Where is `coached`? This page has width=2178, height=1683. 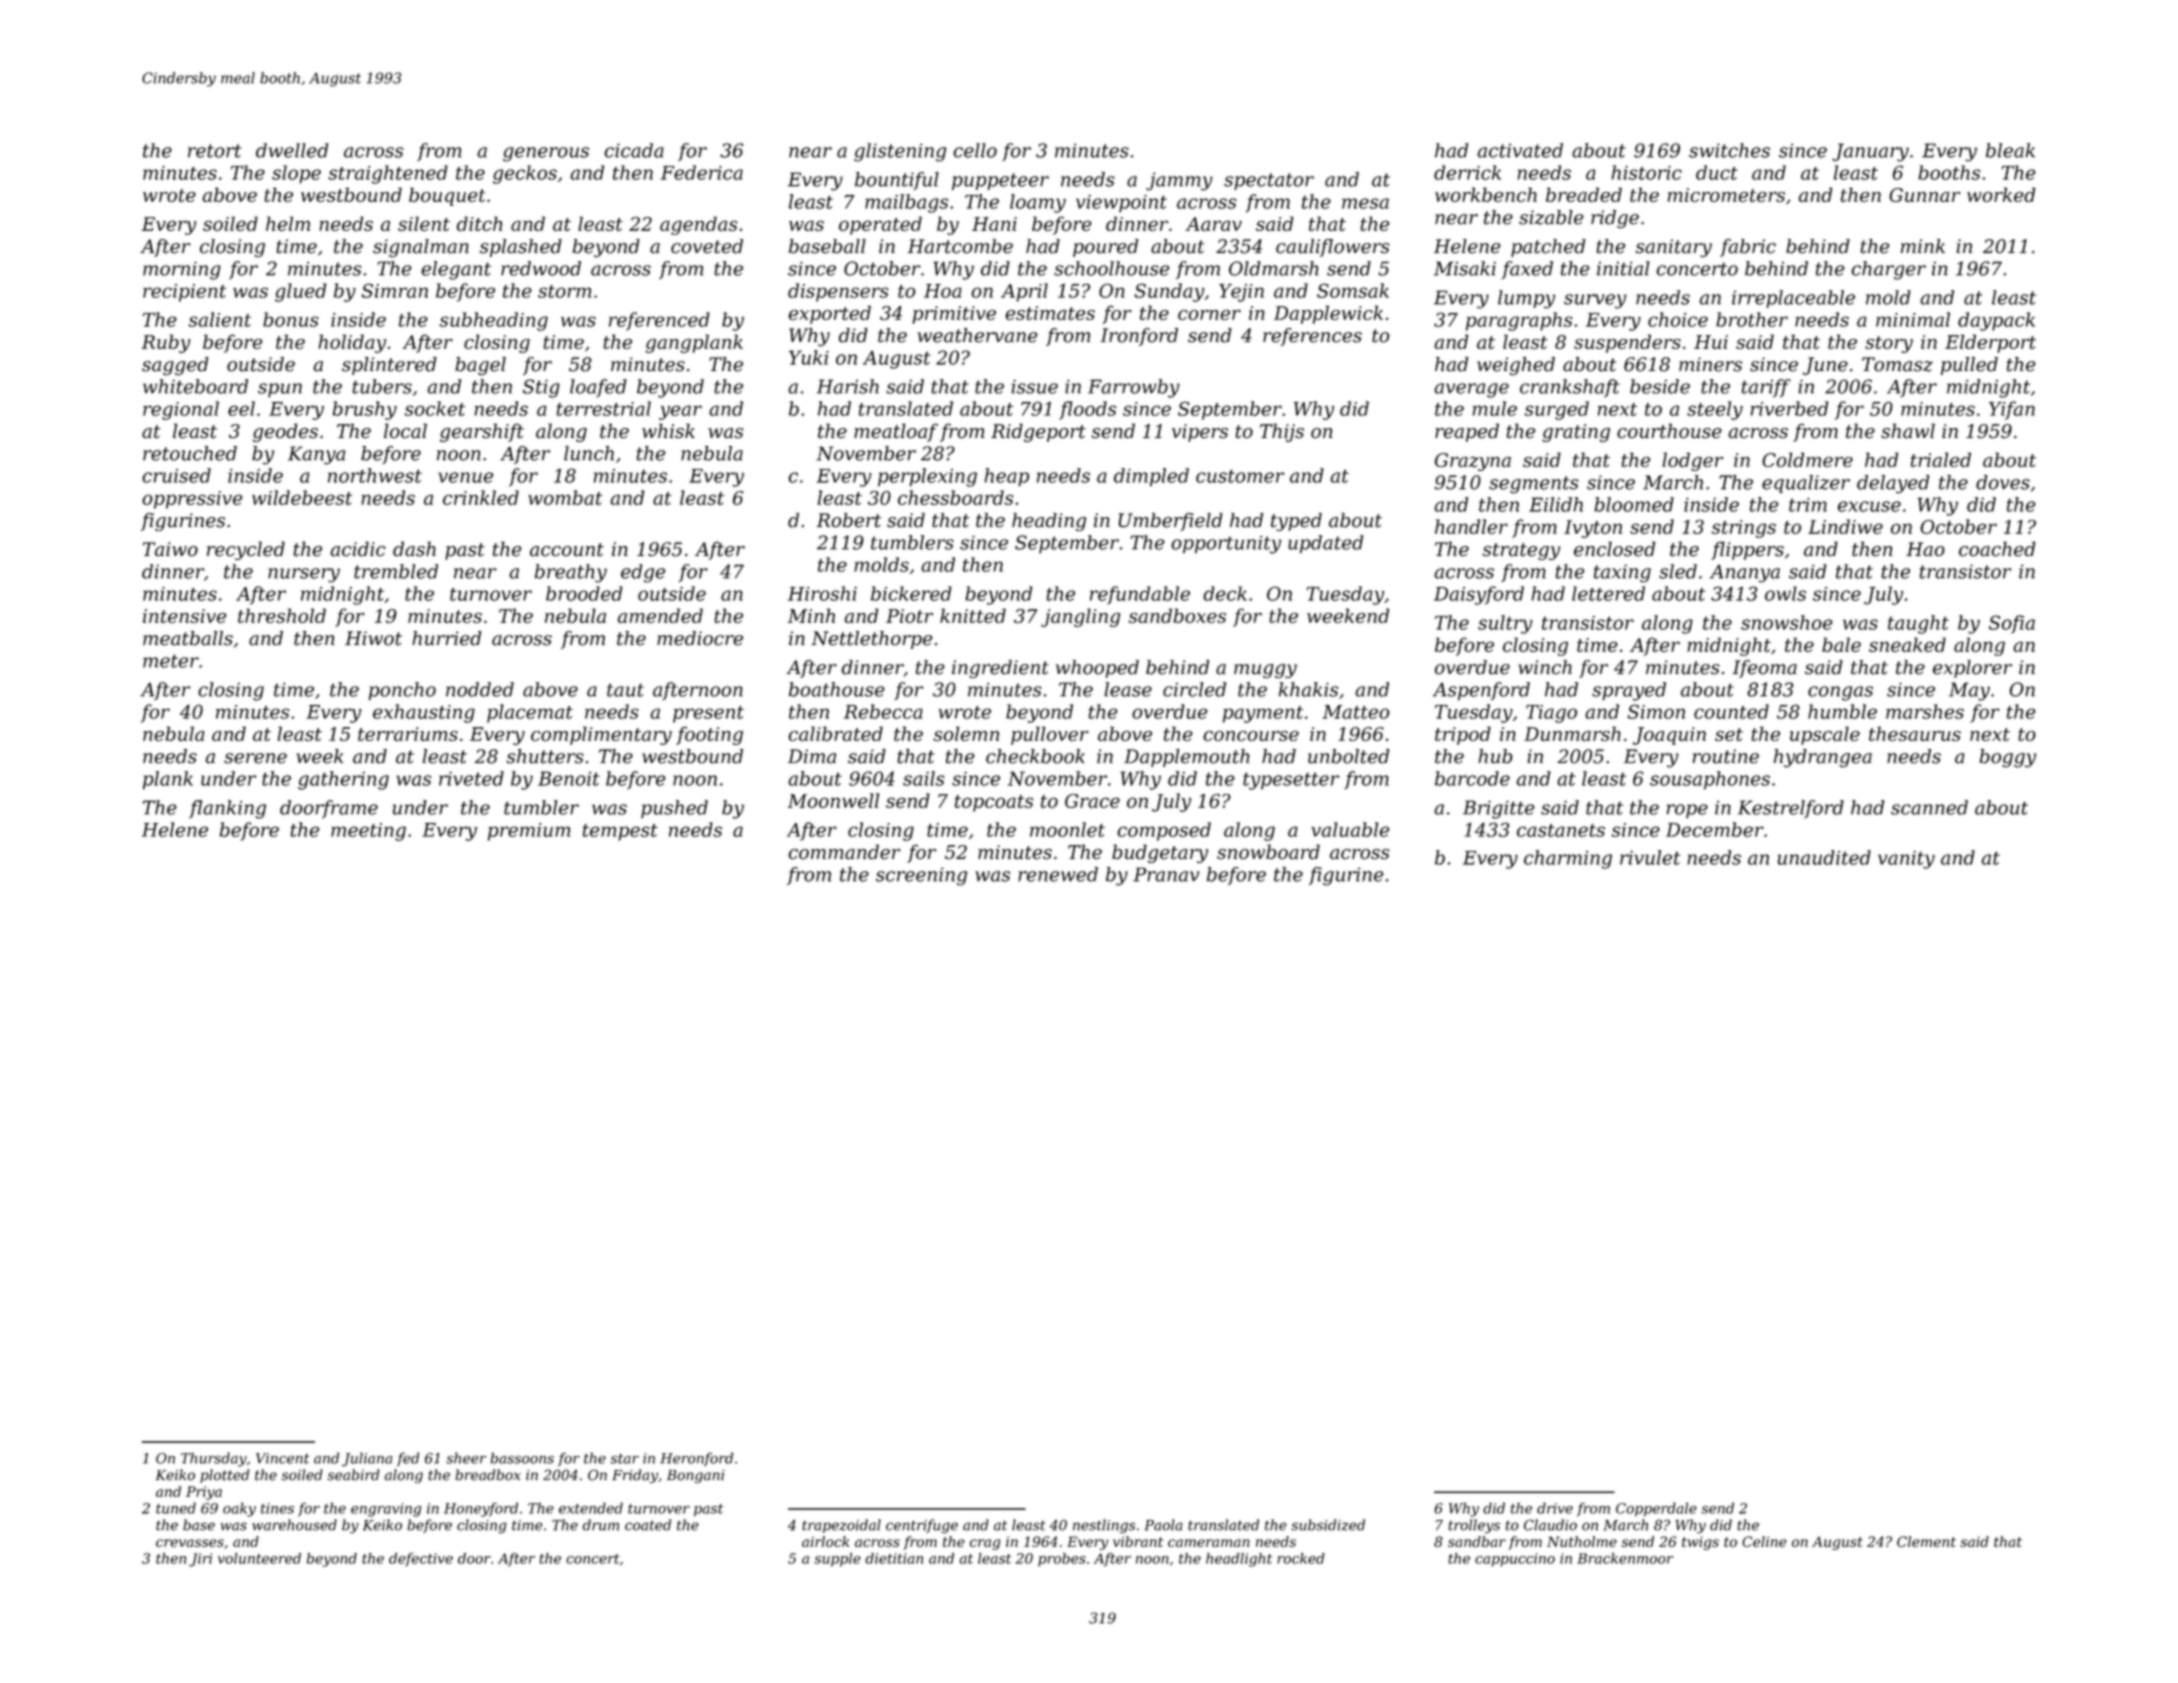
coached is located at coordinates (1997, 549).
